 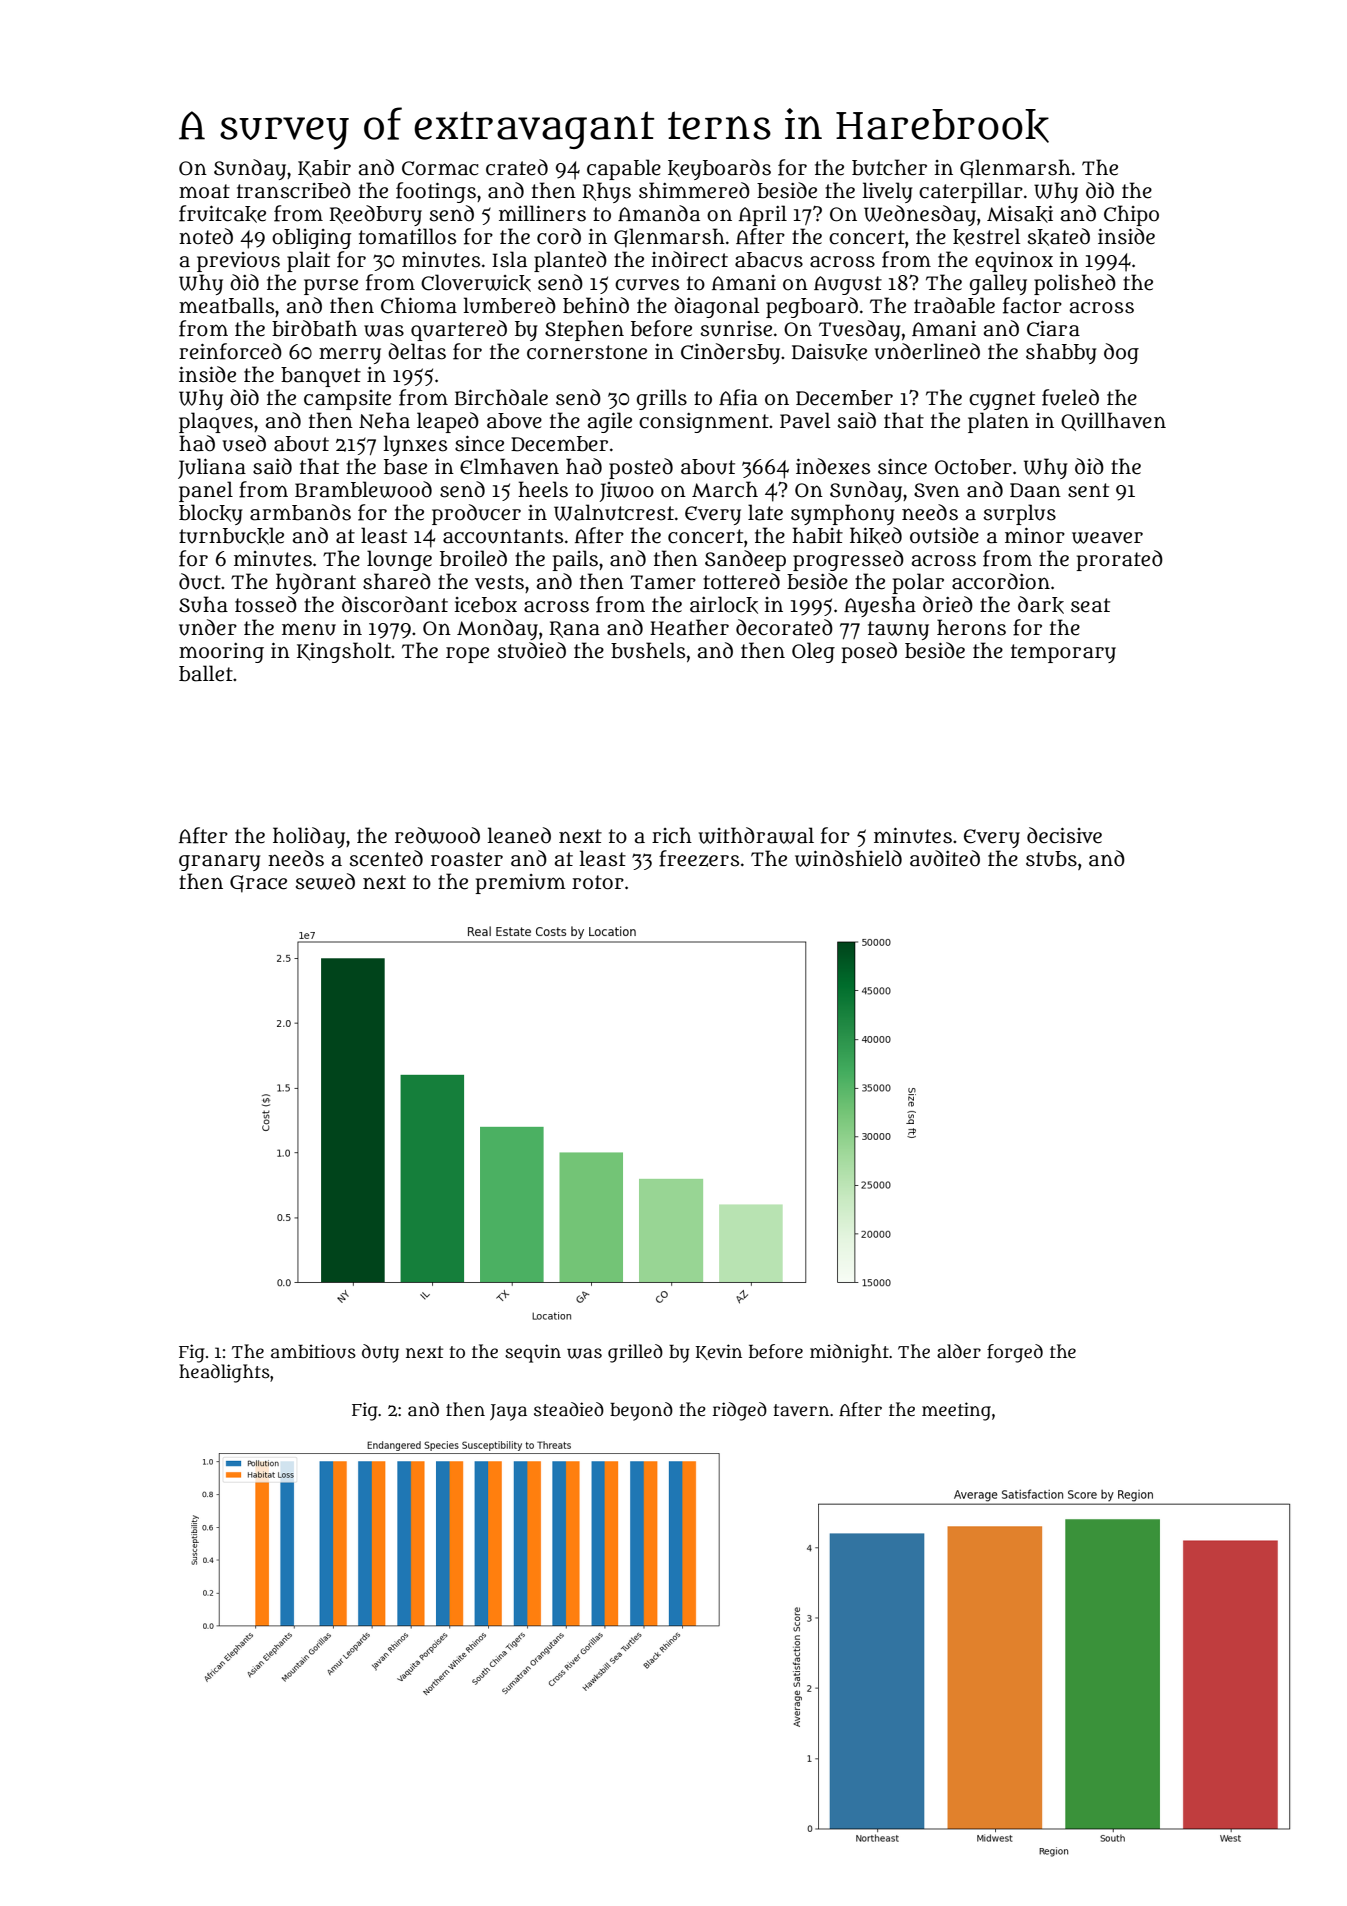 What do you see at coordinates (624, 169) in the page?
I see `capable` at bounding box center [624, 169].
